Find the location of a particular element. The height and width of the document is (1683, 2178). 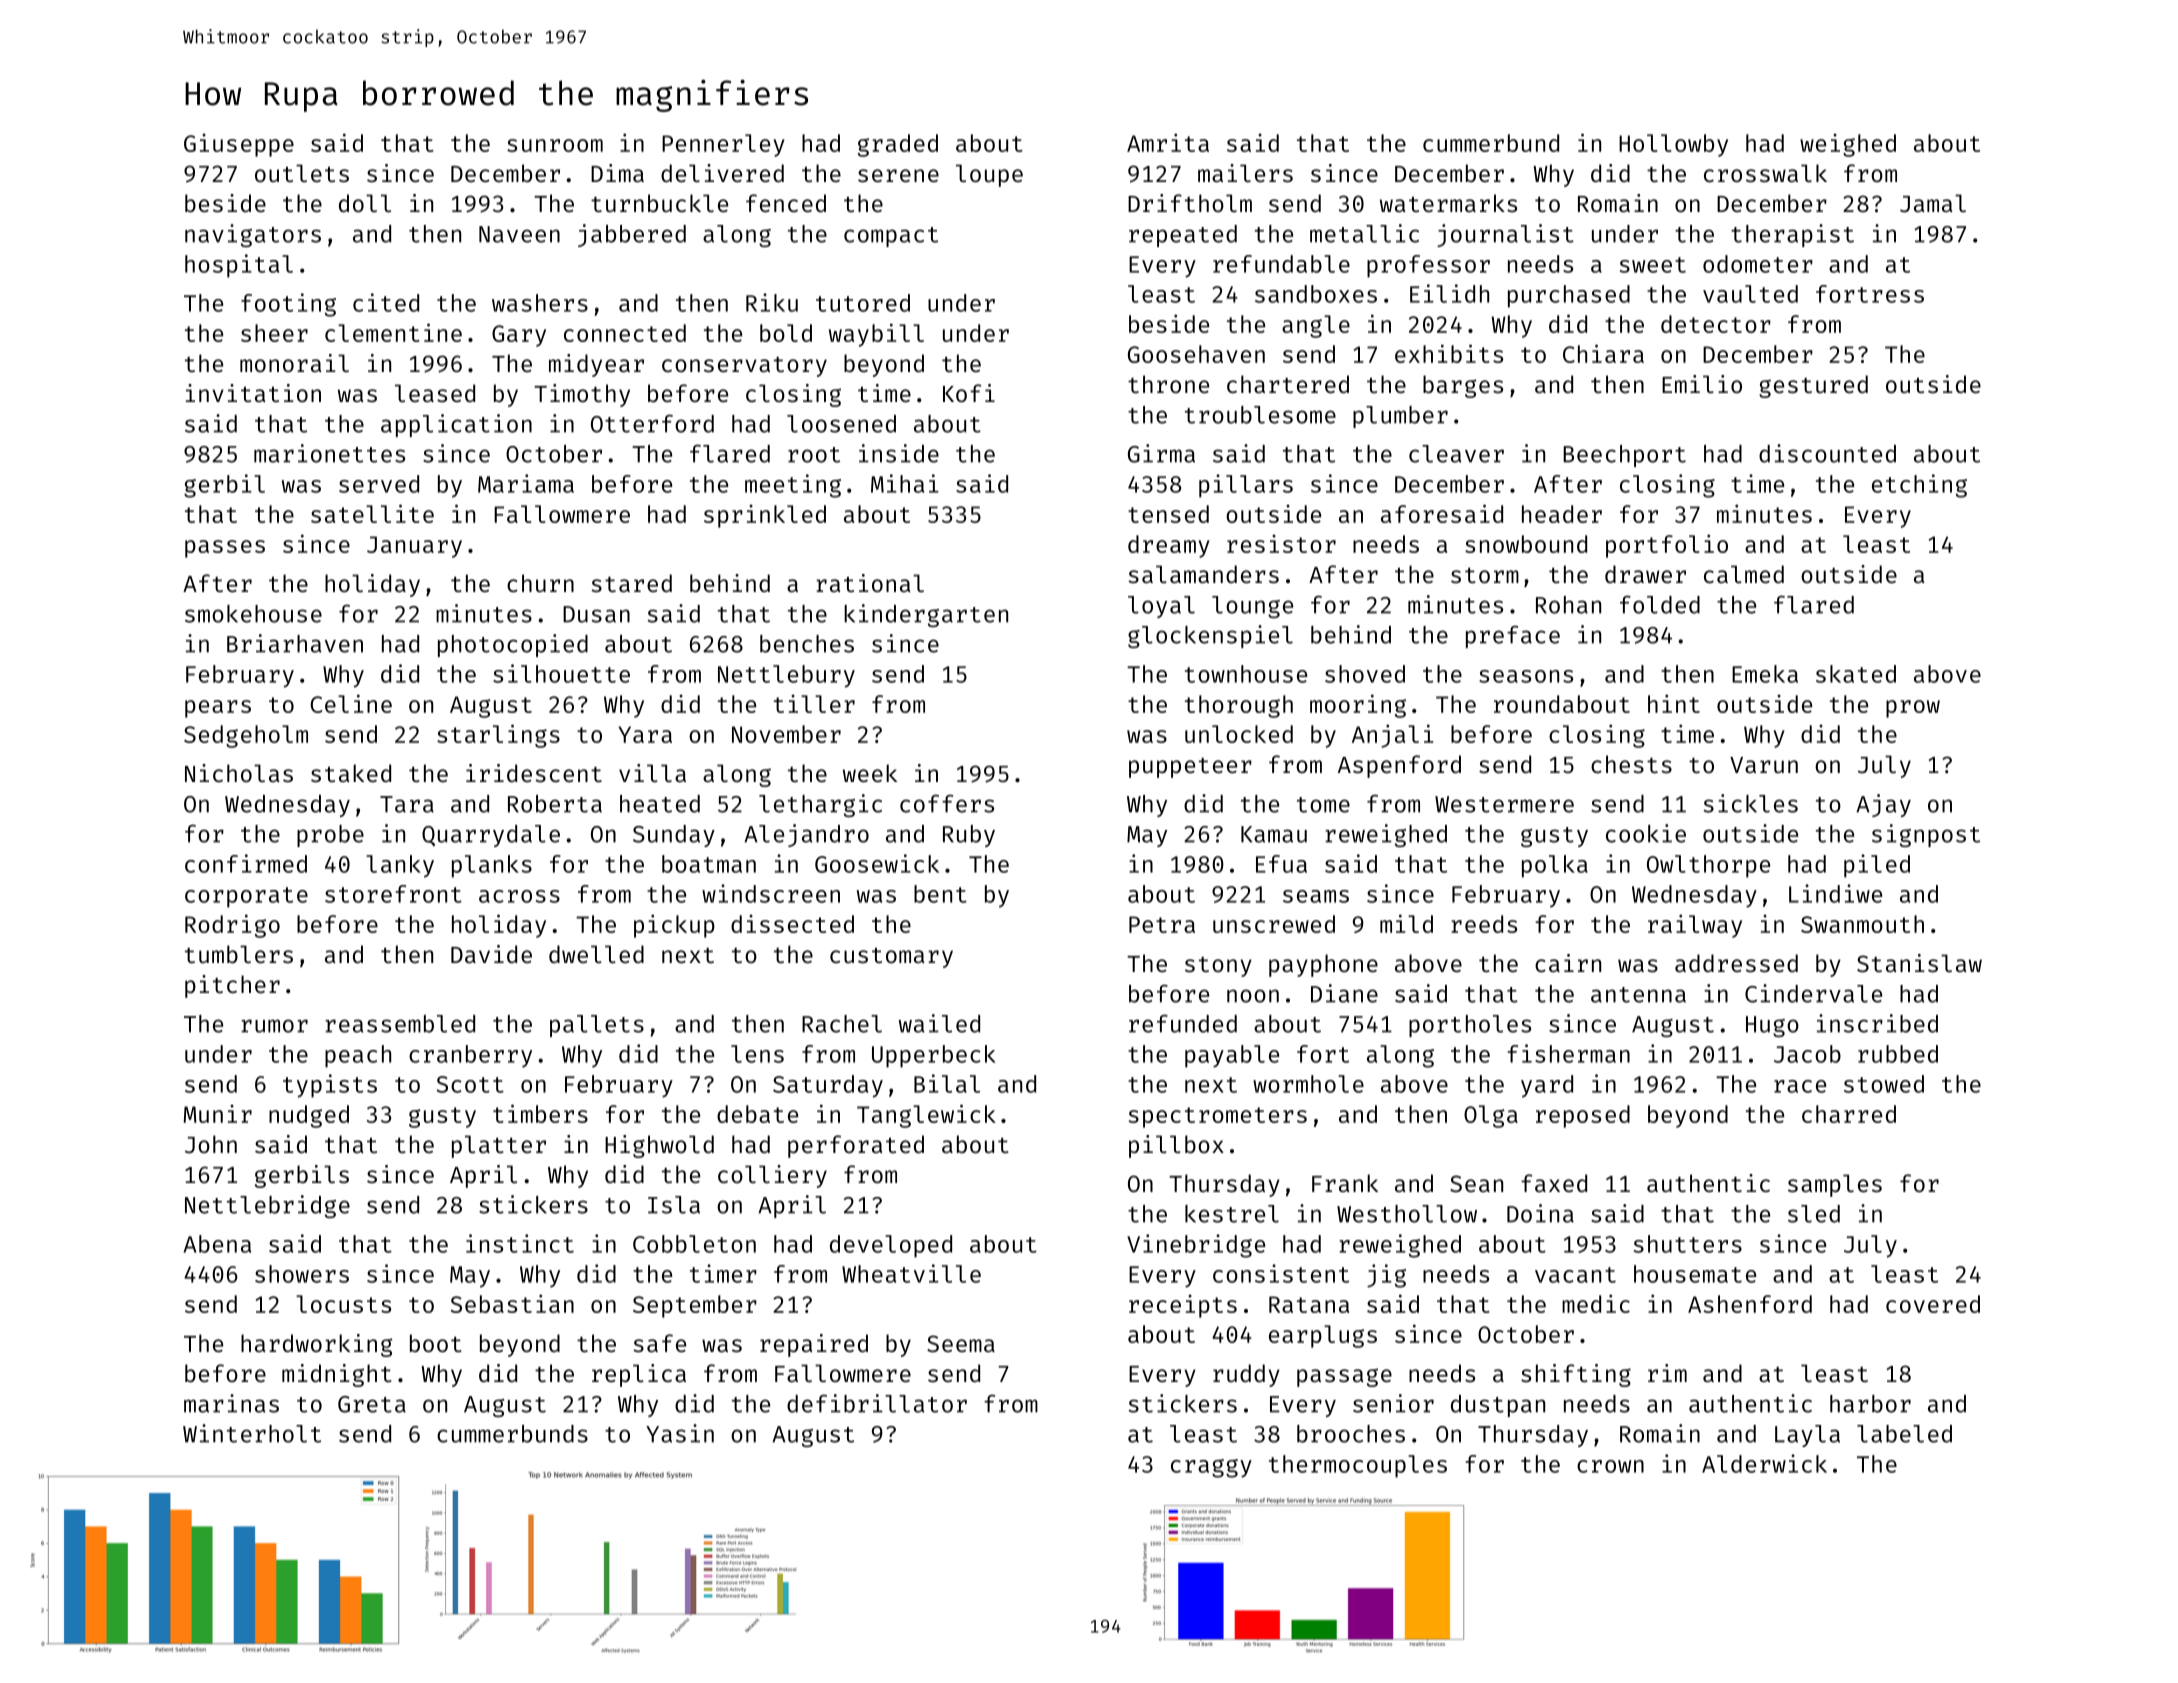

discounted is located at coordinates (1827, 453).
